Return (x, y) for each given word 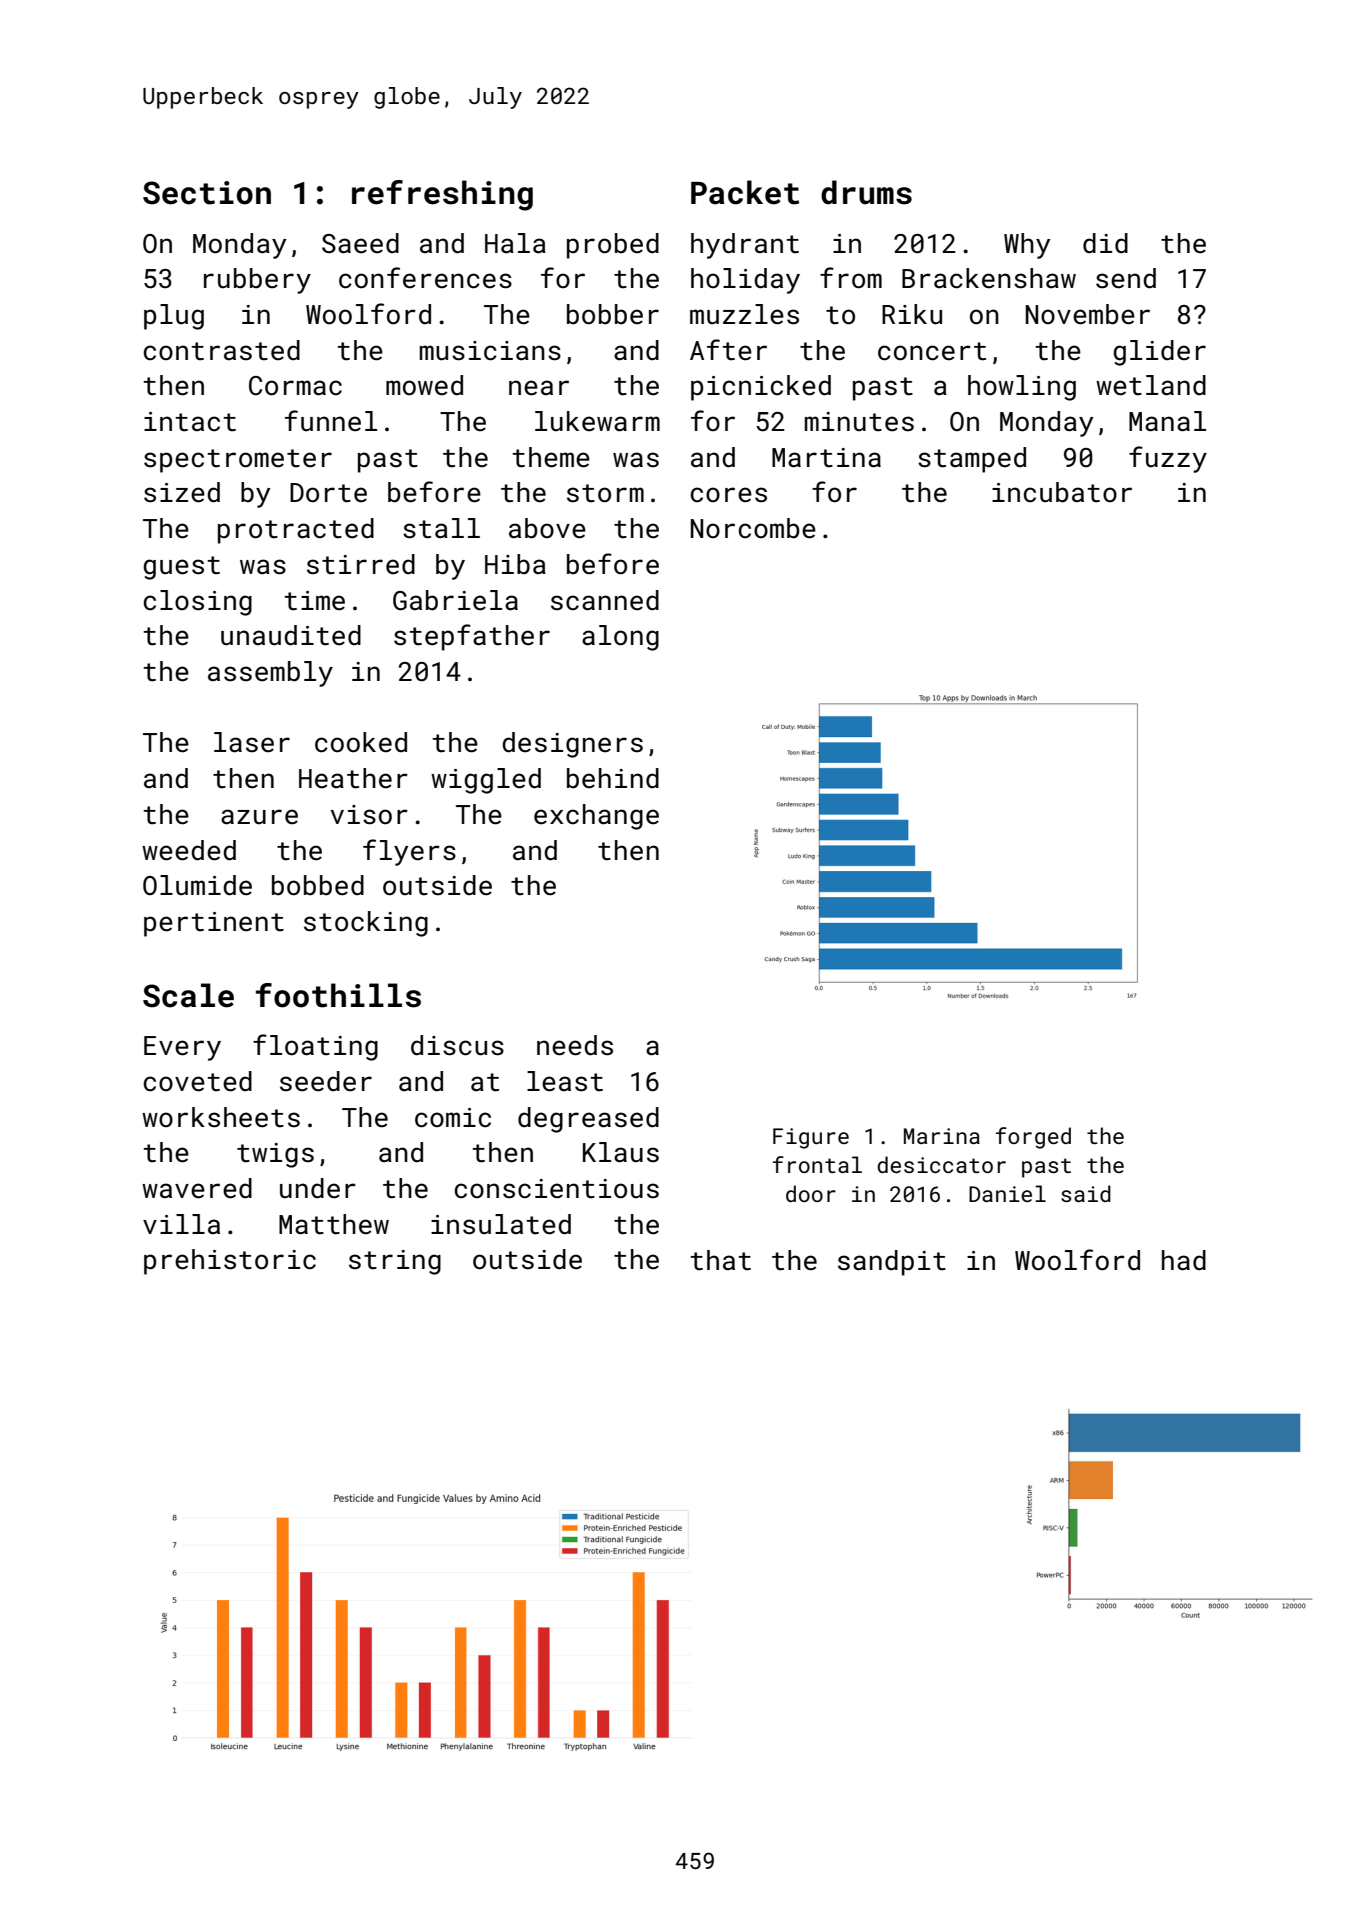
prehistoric (230, 1262)
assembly (270, 674)
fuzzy (1168, 459)
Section (207, 193)
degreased (588, 1120)
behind (613, 778)
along (620, 638)
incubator (1062, 492)
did (1105, 243)
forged (1033, 1138)
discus (457, 1045)
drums (866, 192)
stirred (361, 564)
